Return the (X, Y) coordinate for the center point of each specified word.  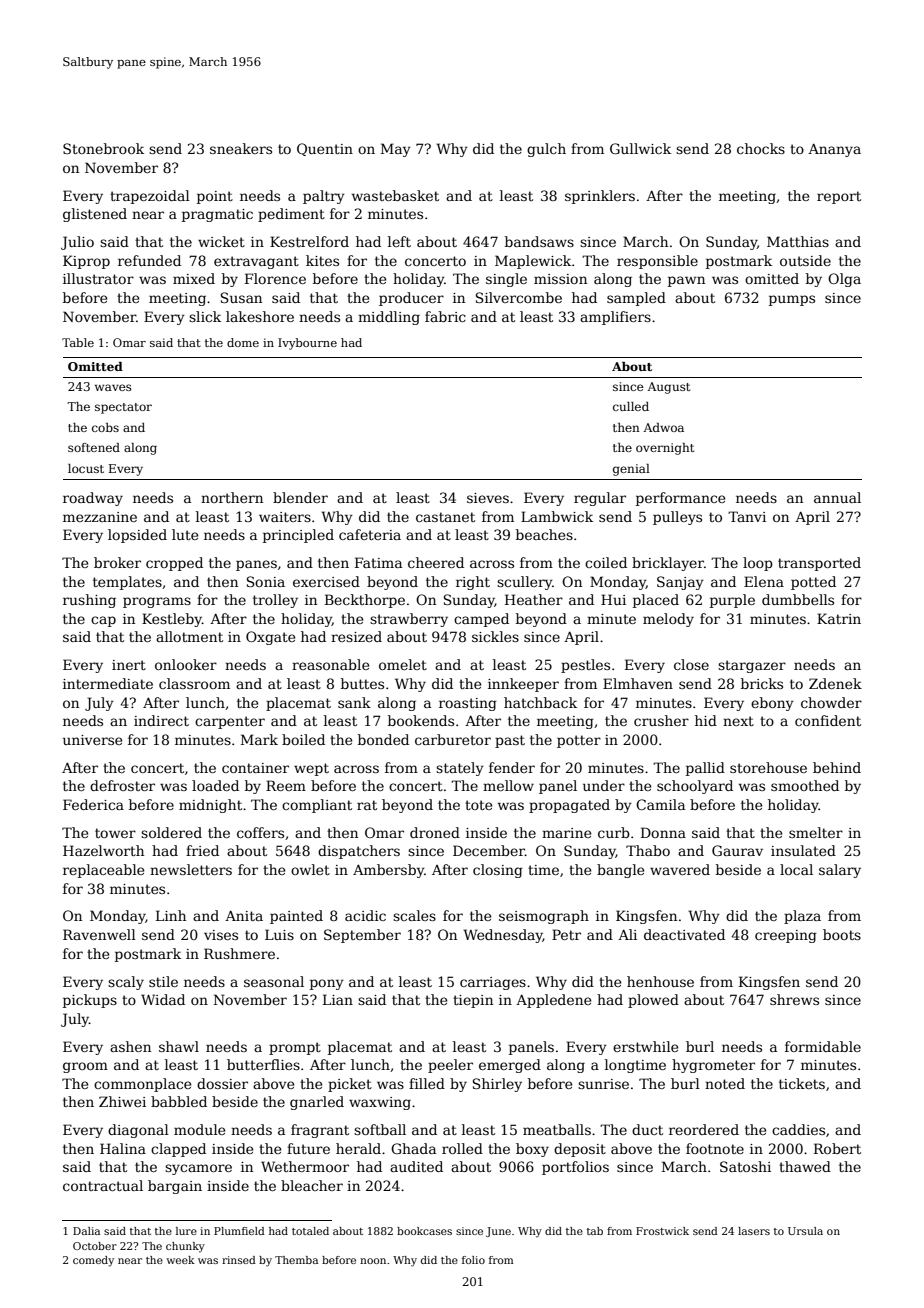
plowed (653, 1001)
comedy (93, 1261)
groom (85, 1067)
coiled (606, 562)
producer (411, 299)
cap (103, 621)
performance (680, 499)
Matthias (798, 241)
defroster (122, 785)
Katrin (839, 618)
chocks (761, 148)
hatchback (540, 702)
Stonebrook (103, 148)
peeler (450, 1066)
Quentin (325, 149)
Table (78, 342)
